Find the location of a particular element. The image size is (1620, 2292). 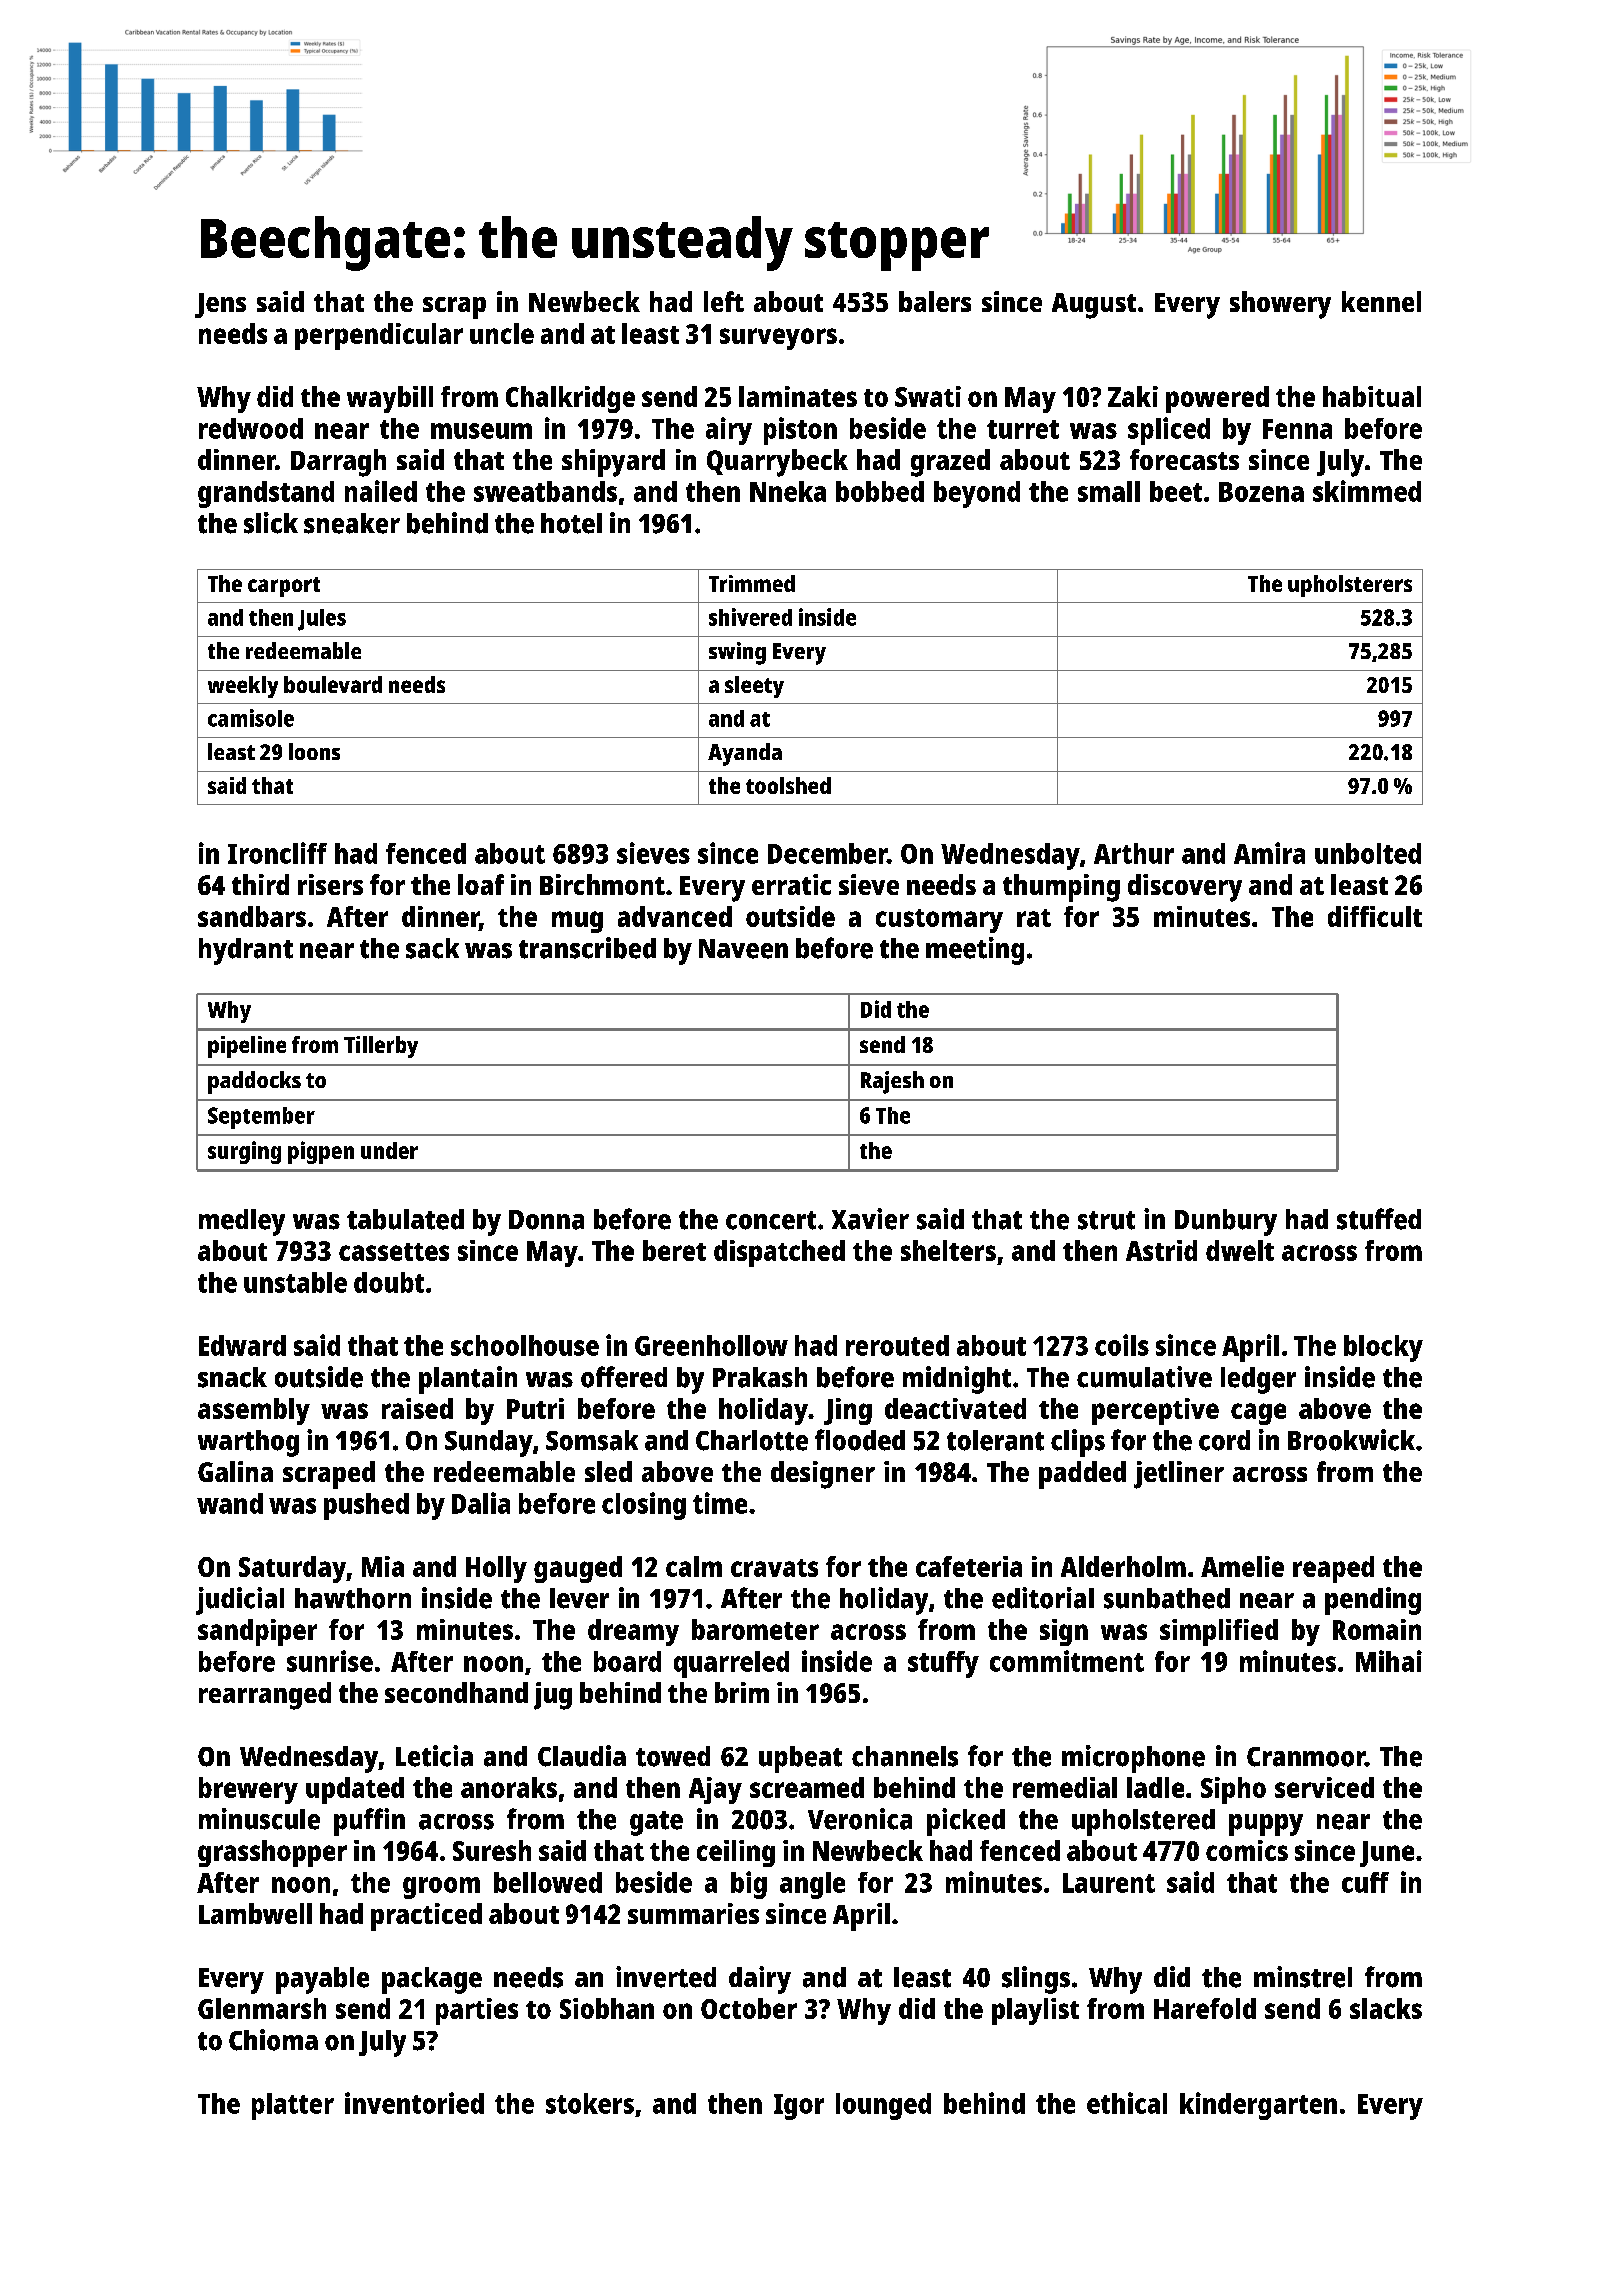

slick is located at coordinates (271, 523).
